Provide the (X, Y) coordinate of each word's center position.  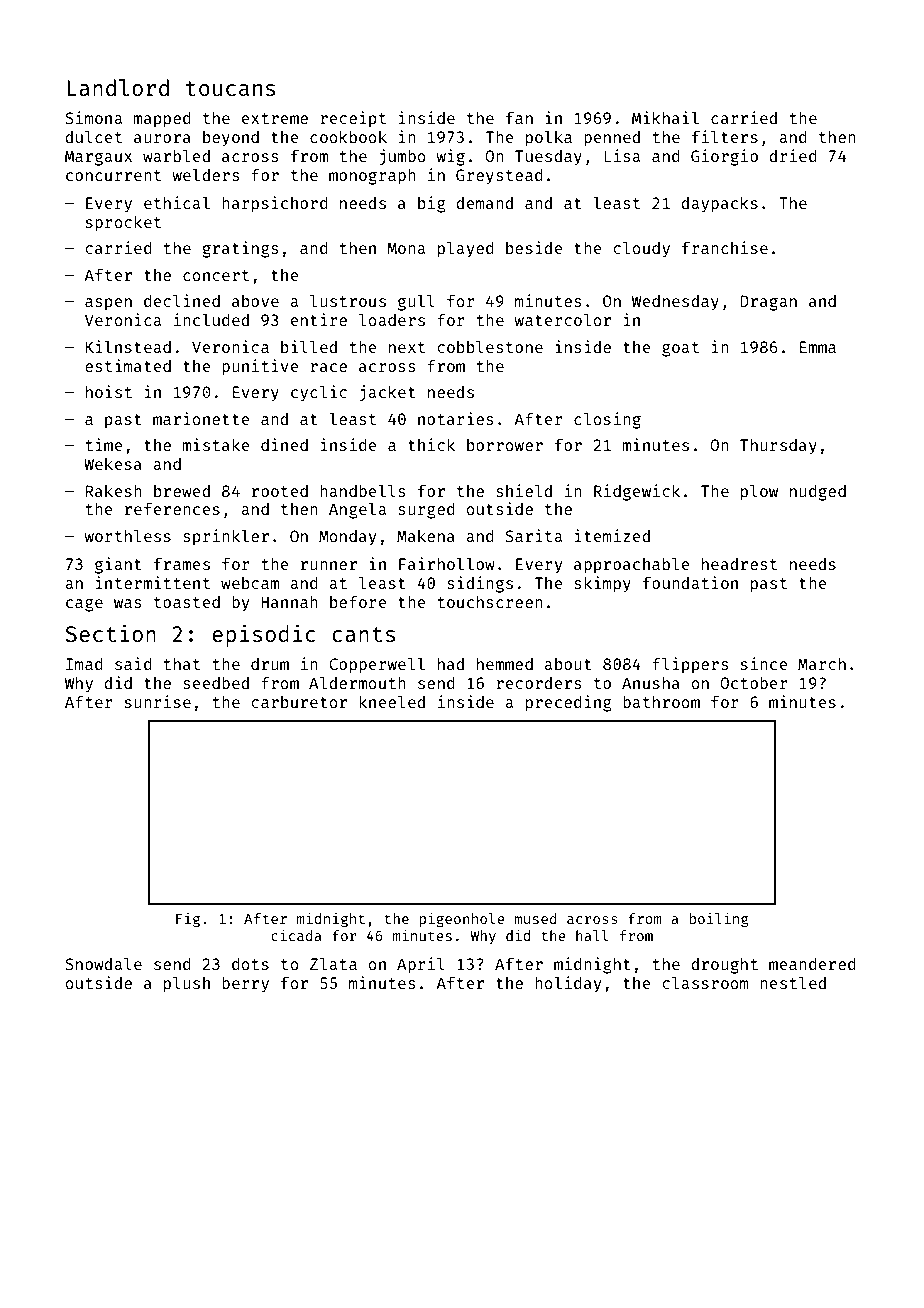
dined (284, 444)
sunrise (158, 701)
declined (182, 300)
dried (793, 155)
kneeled (392, 701)
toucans (230, 88)
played (466, 249)
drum (270, 664)
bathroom (661, 702)
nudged (818, 493)
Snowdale (103, 963)
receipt (353, 119)
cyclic (319, 393)
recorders (538, 683)
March (822, 664)
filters (725, 136)
